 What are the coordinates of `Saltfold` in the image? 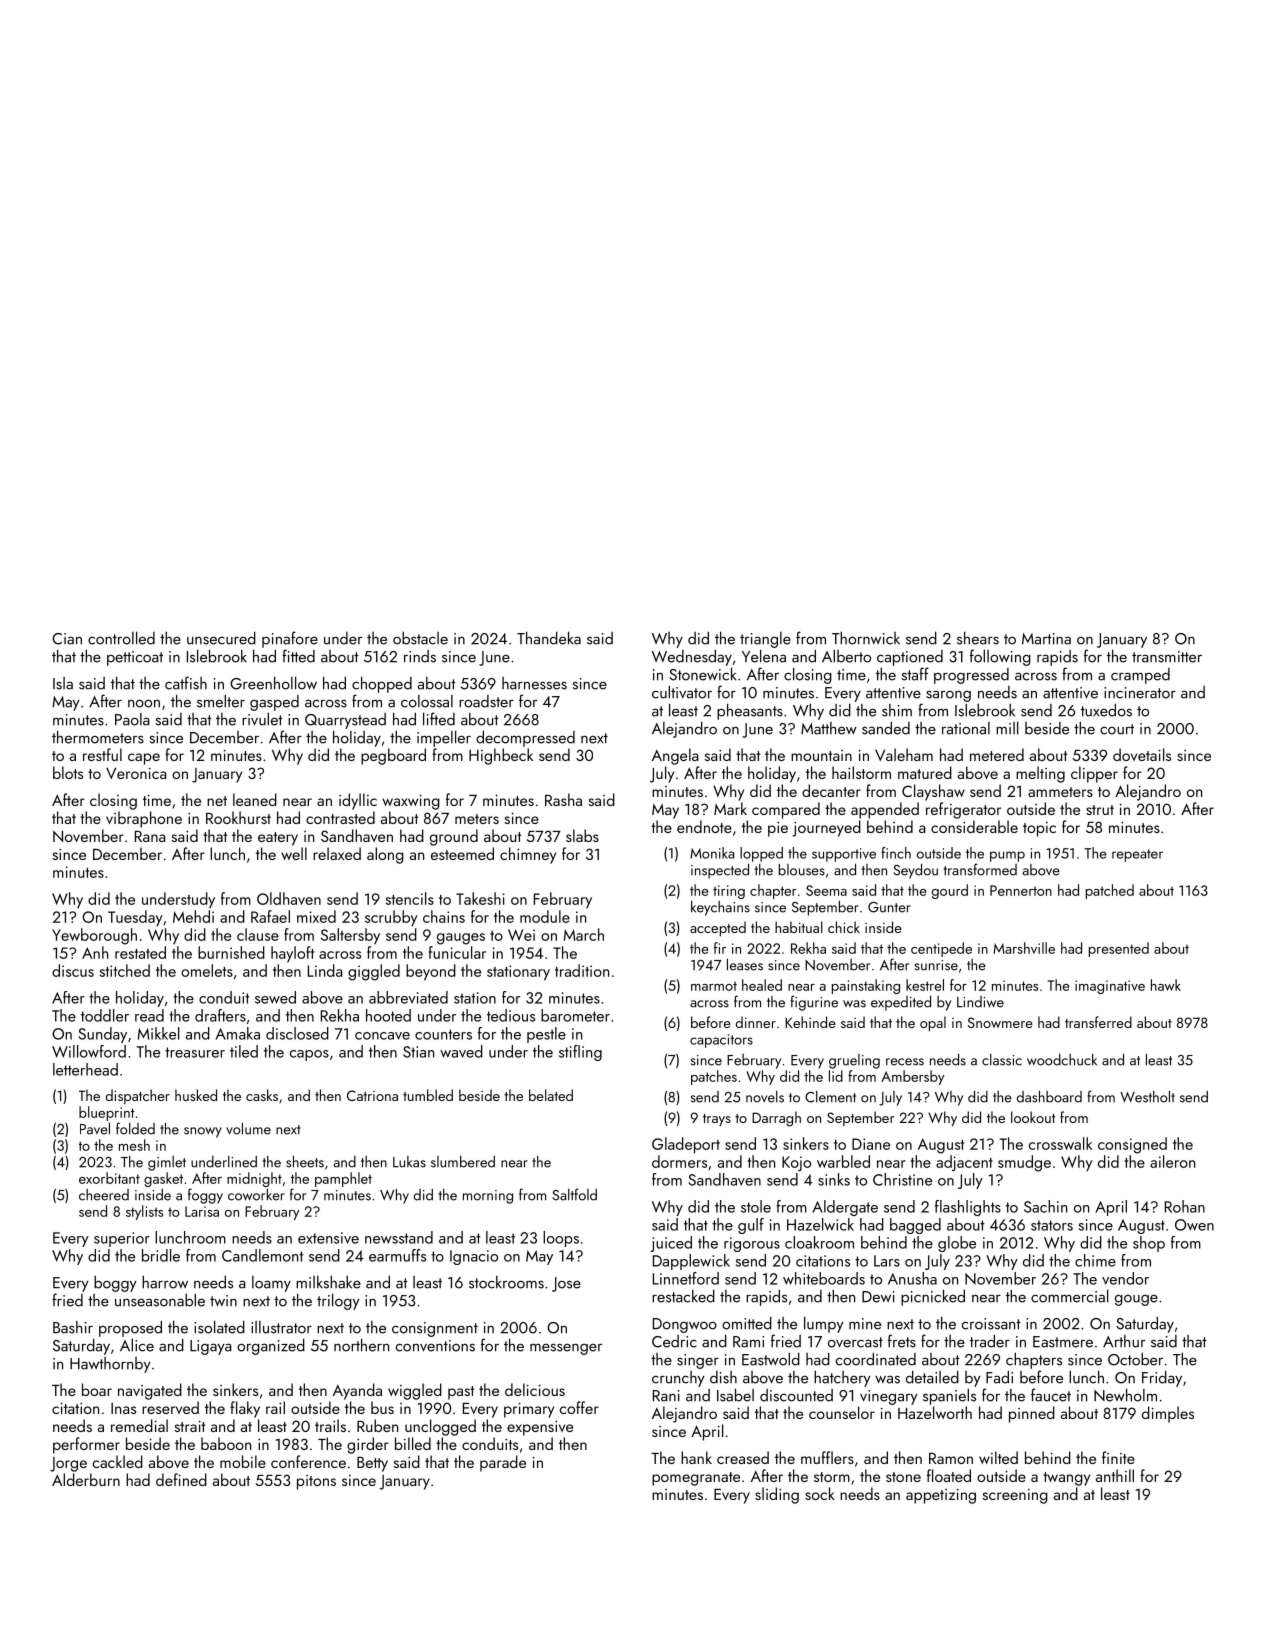 It's located at (574, 1194).
